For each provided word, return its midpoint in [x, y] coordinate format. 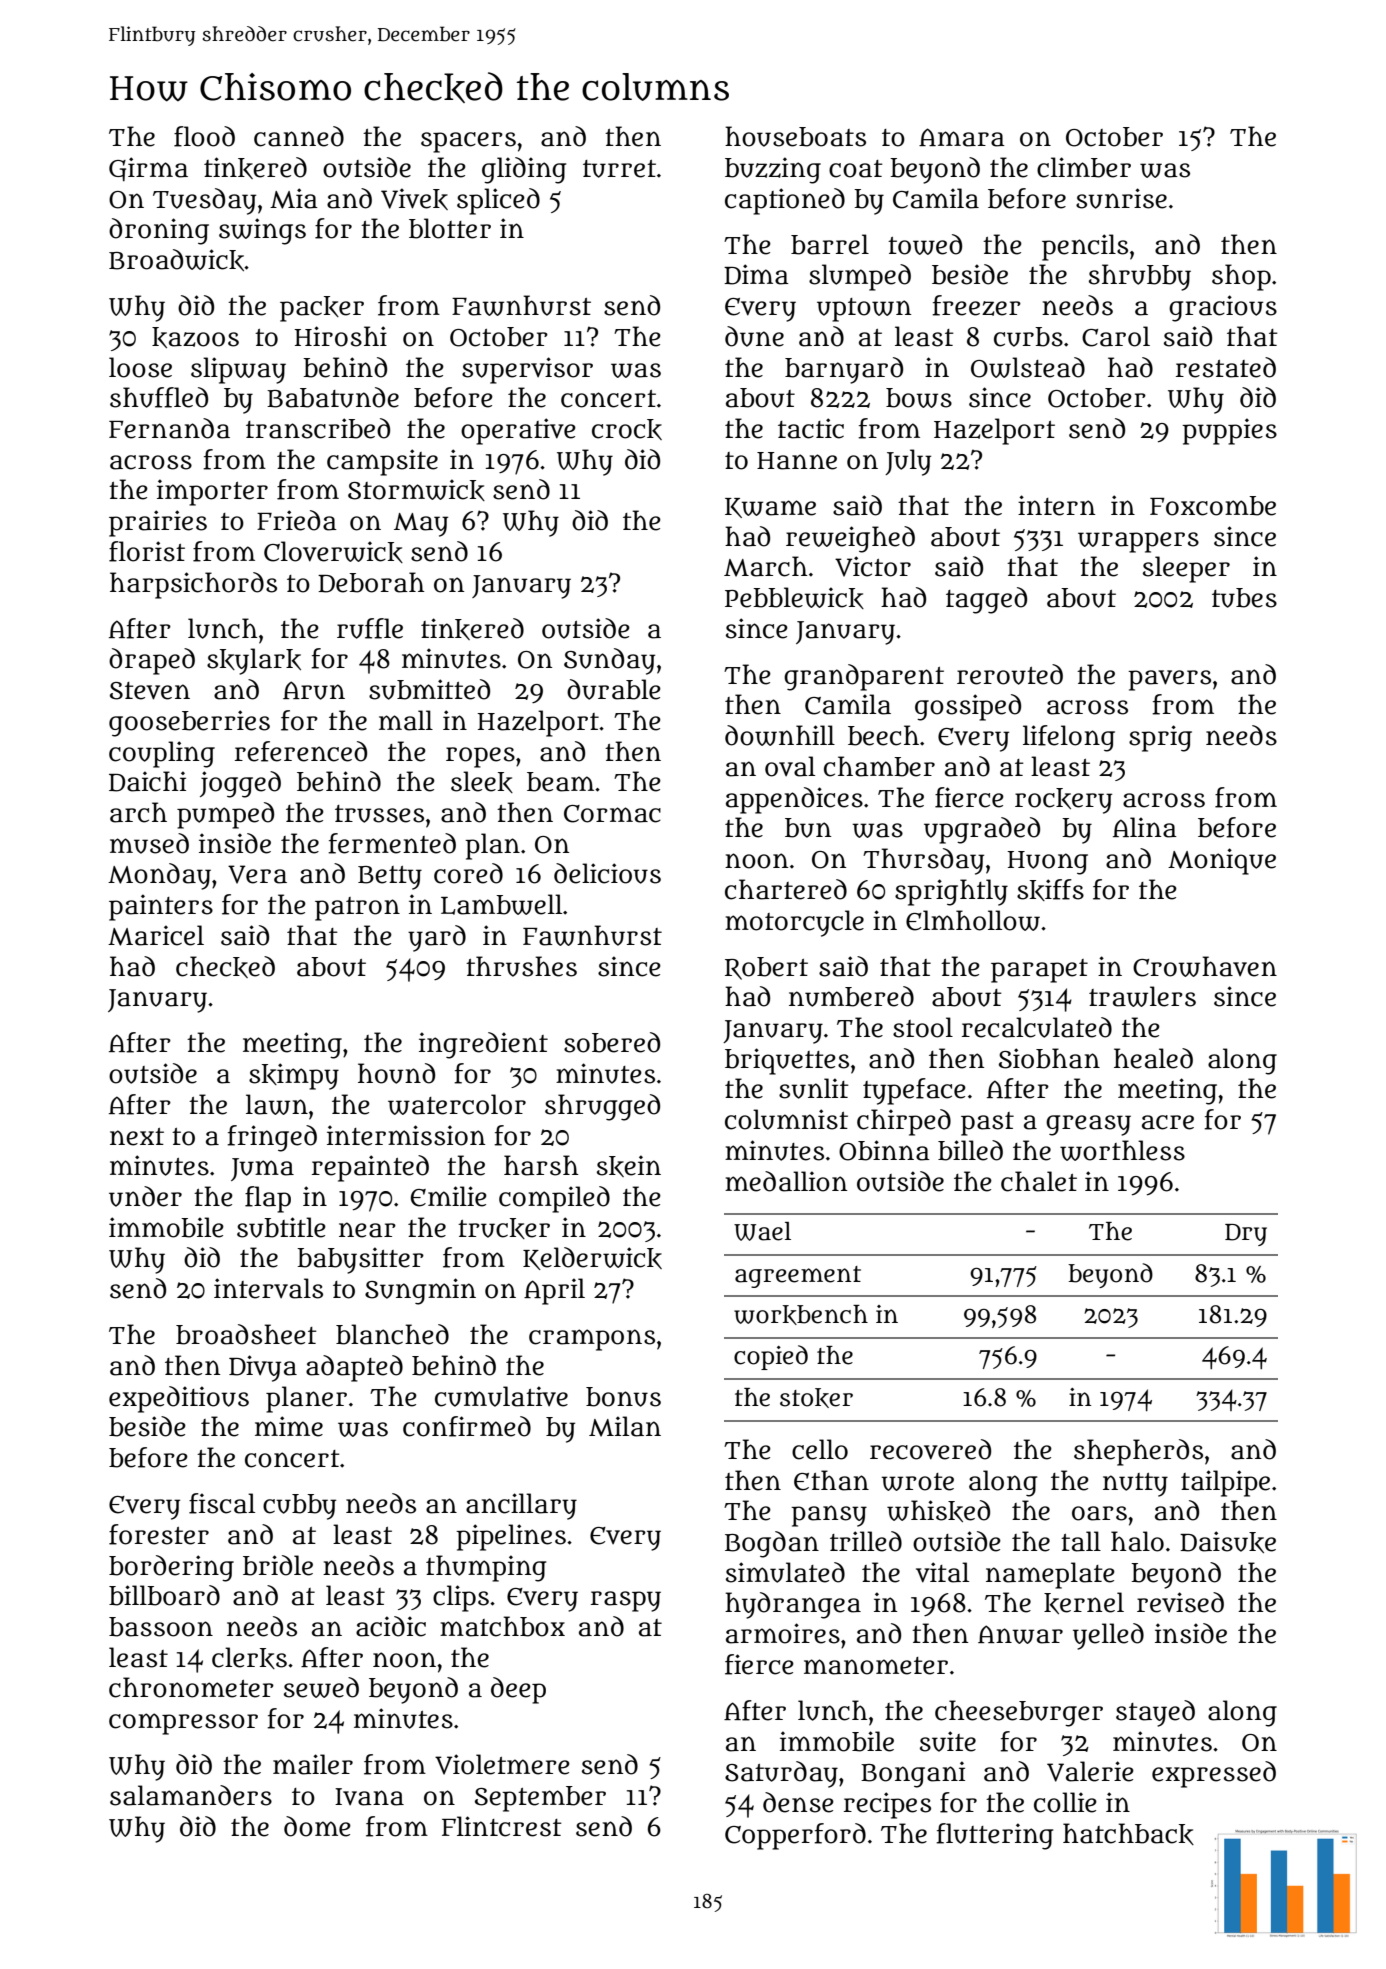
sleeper [1186, 569]
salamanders [191, 1795]
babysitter [360, 1260]
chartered [786, 889]
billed [970, 1150]
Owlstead [1028, 367]
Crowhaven [1205, 966]
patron [357, 909]
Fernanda [169, 428]
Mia [294, 198]
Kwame [770, 508]
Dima [756, 274]
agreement [798, 1277]
